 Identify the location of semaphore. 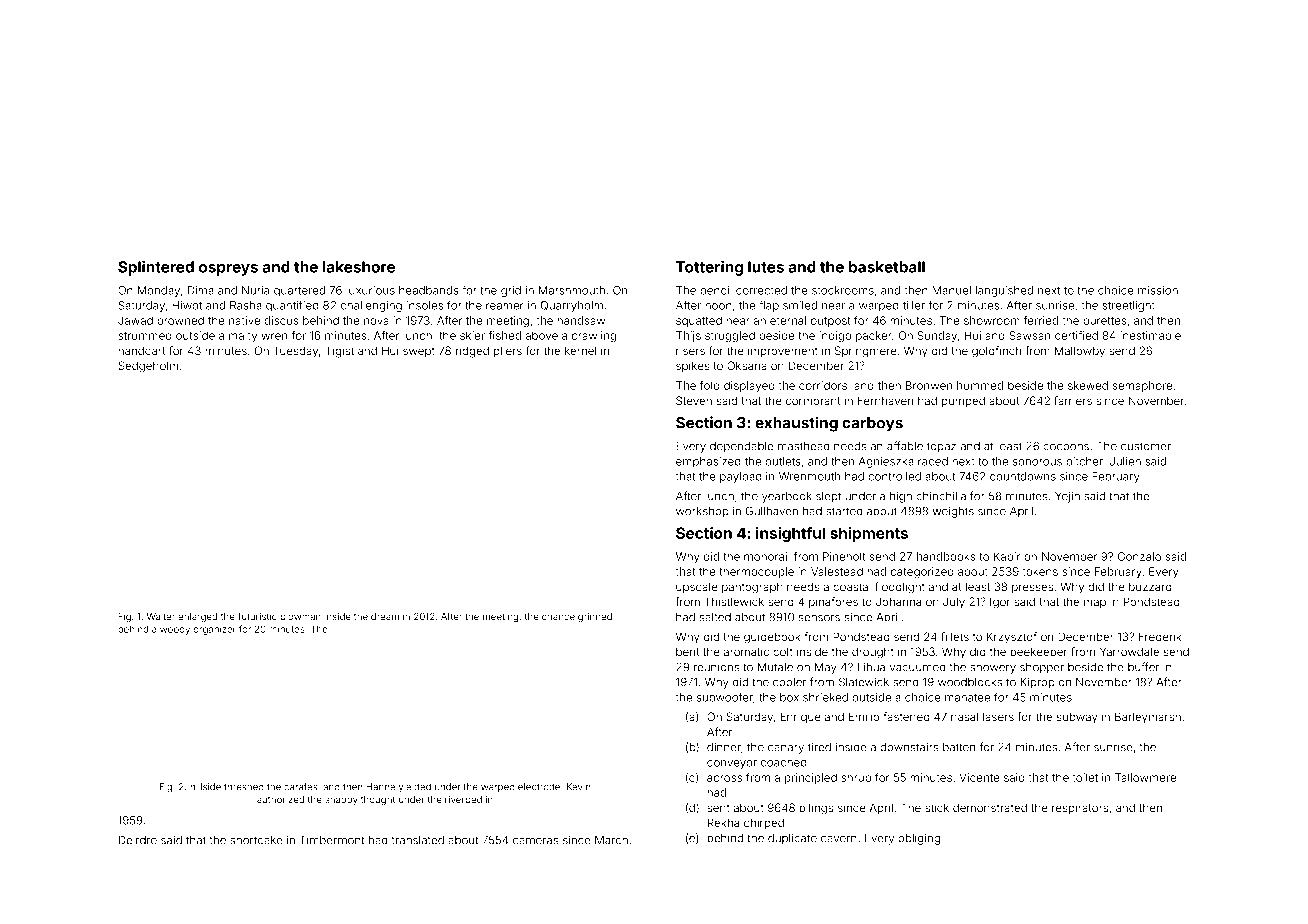
(1142, 386).
